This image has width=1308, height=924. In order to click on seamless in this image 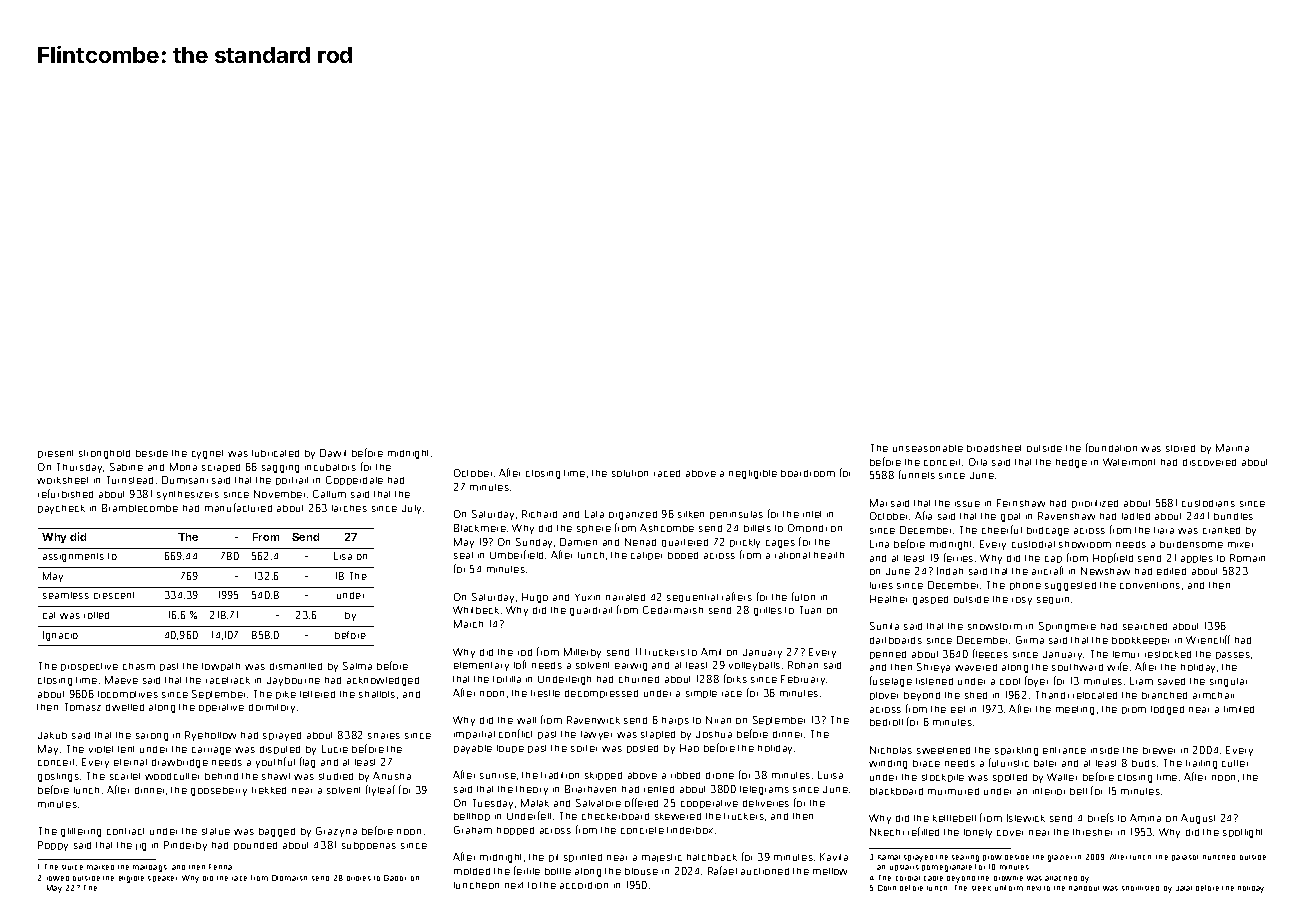, I will do `click(66, 595)`.
